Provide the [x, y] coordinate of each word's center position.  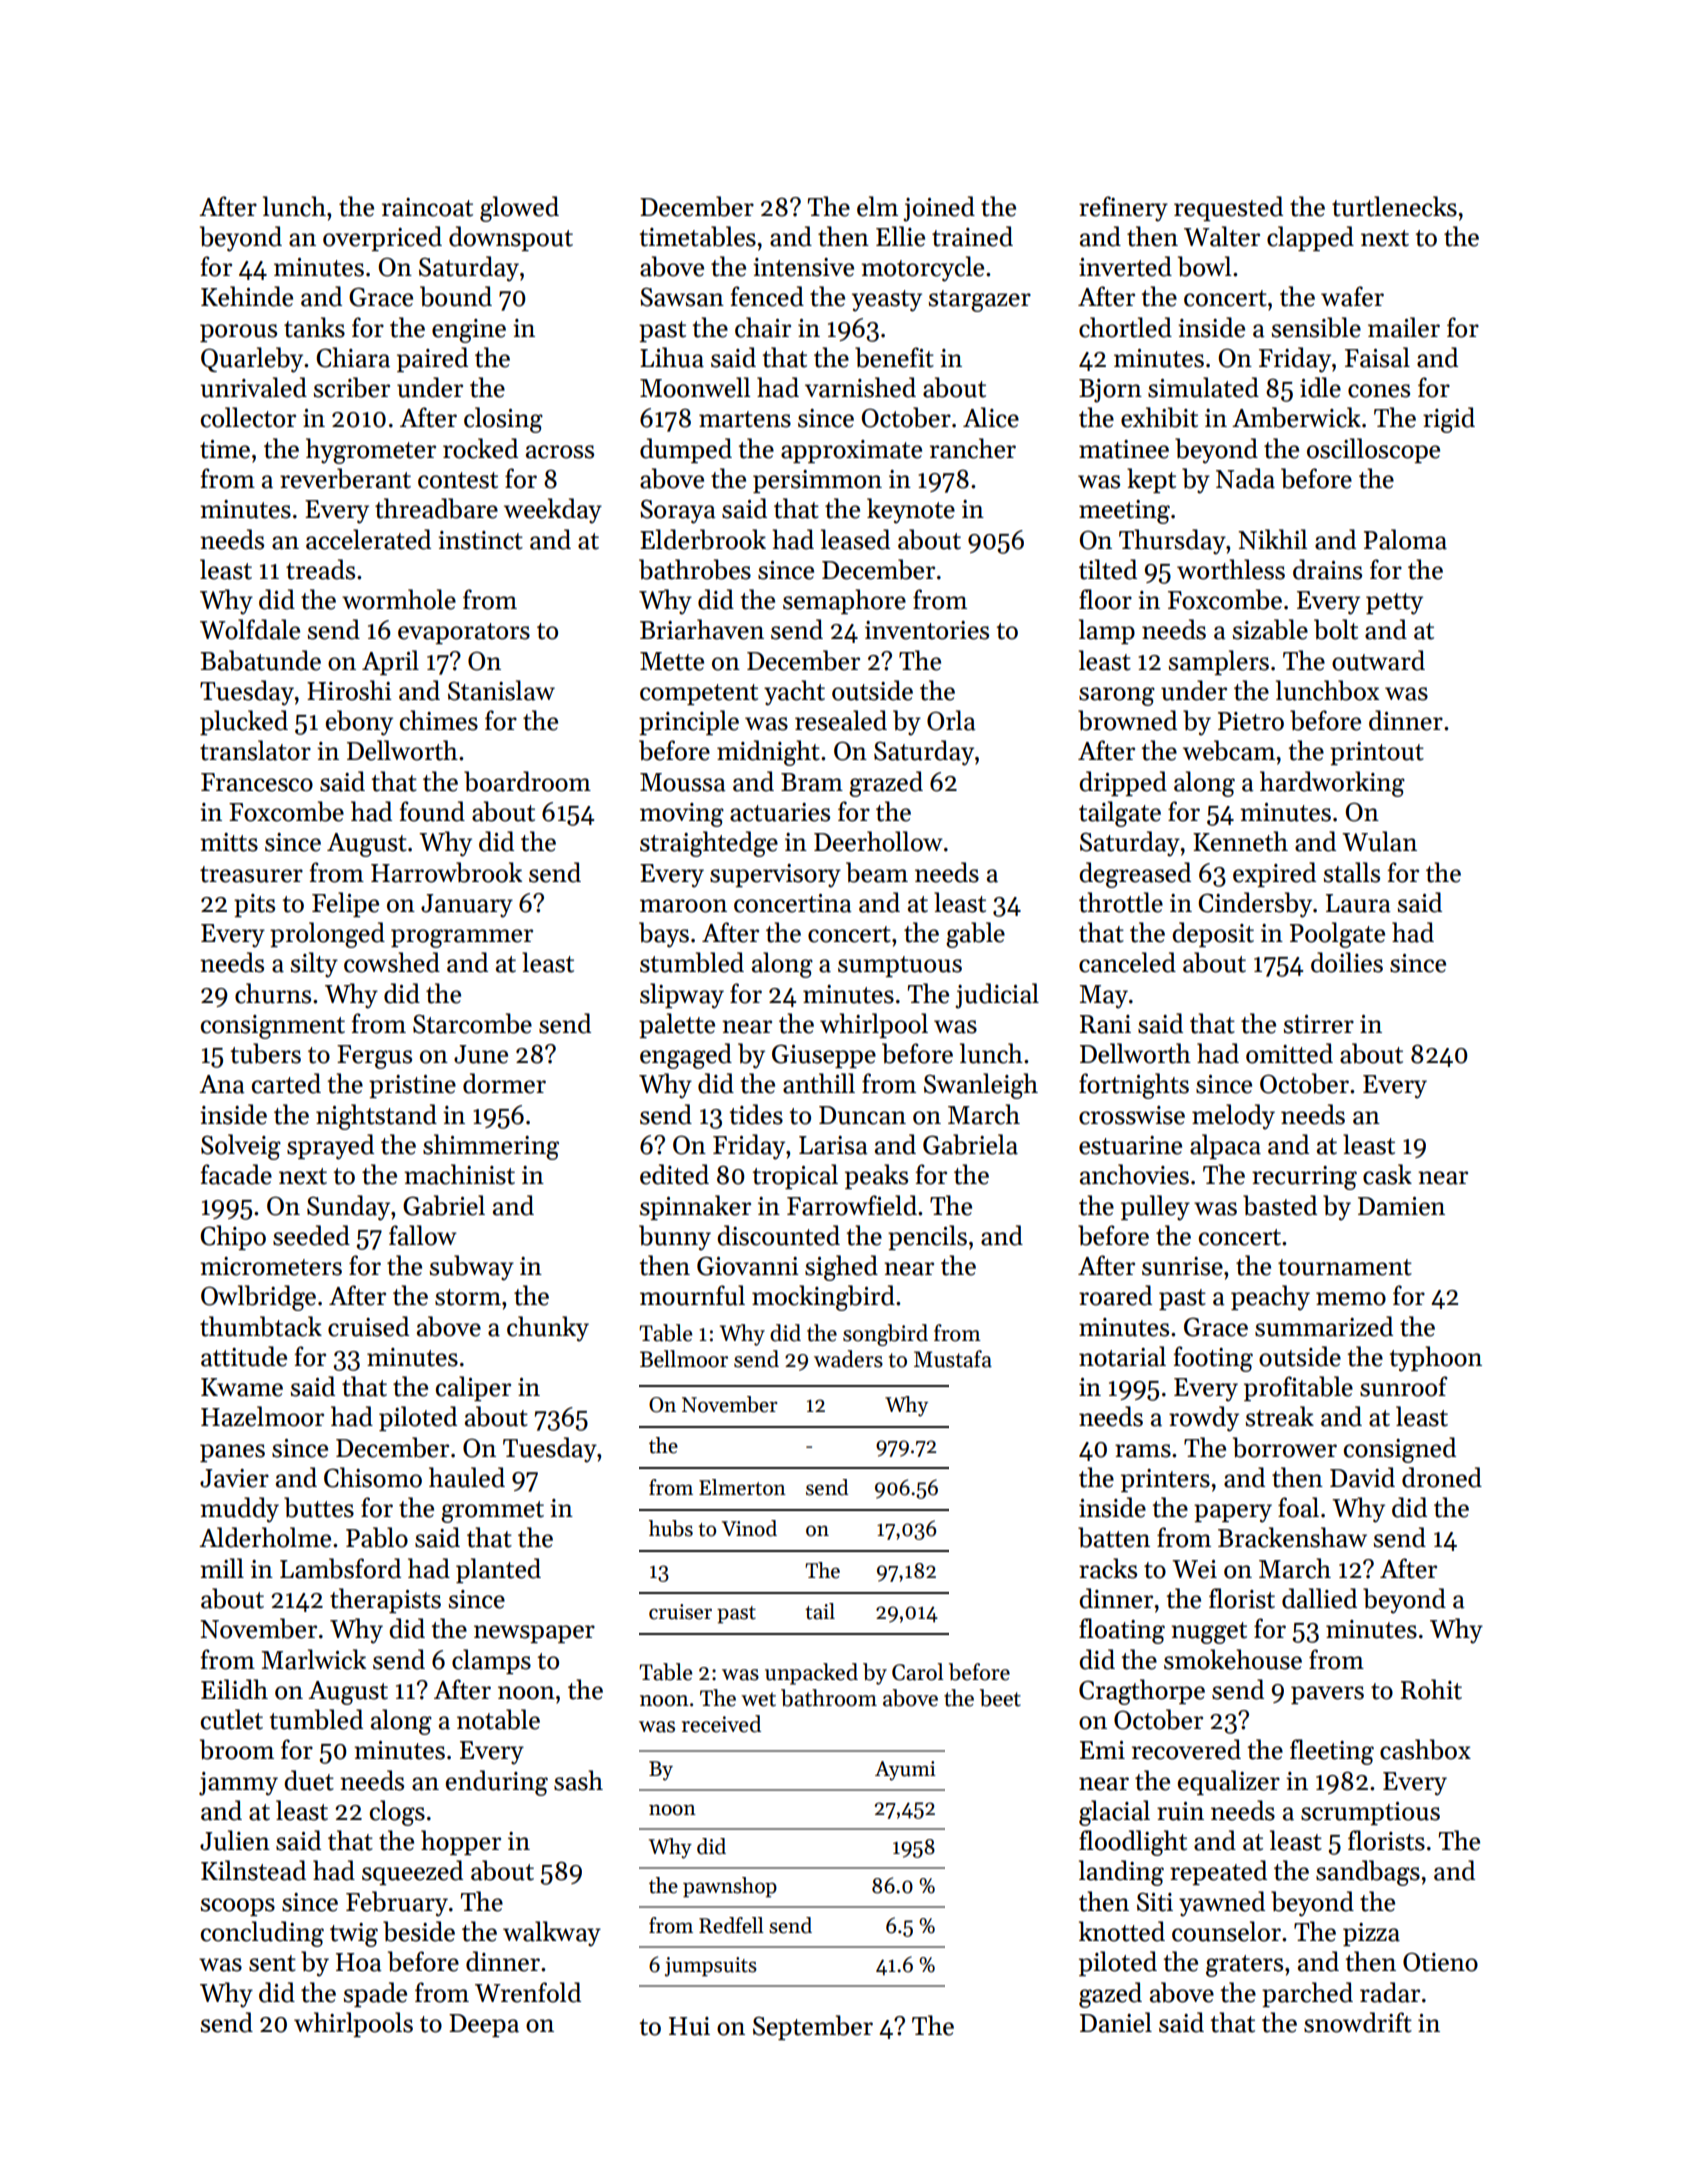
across [560, 452]
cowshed [392, 962]
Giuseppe [824, 1056]
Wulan [1379, 841]
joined [939, 209]
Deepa [484, 2025]
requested [1228, 208]
